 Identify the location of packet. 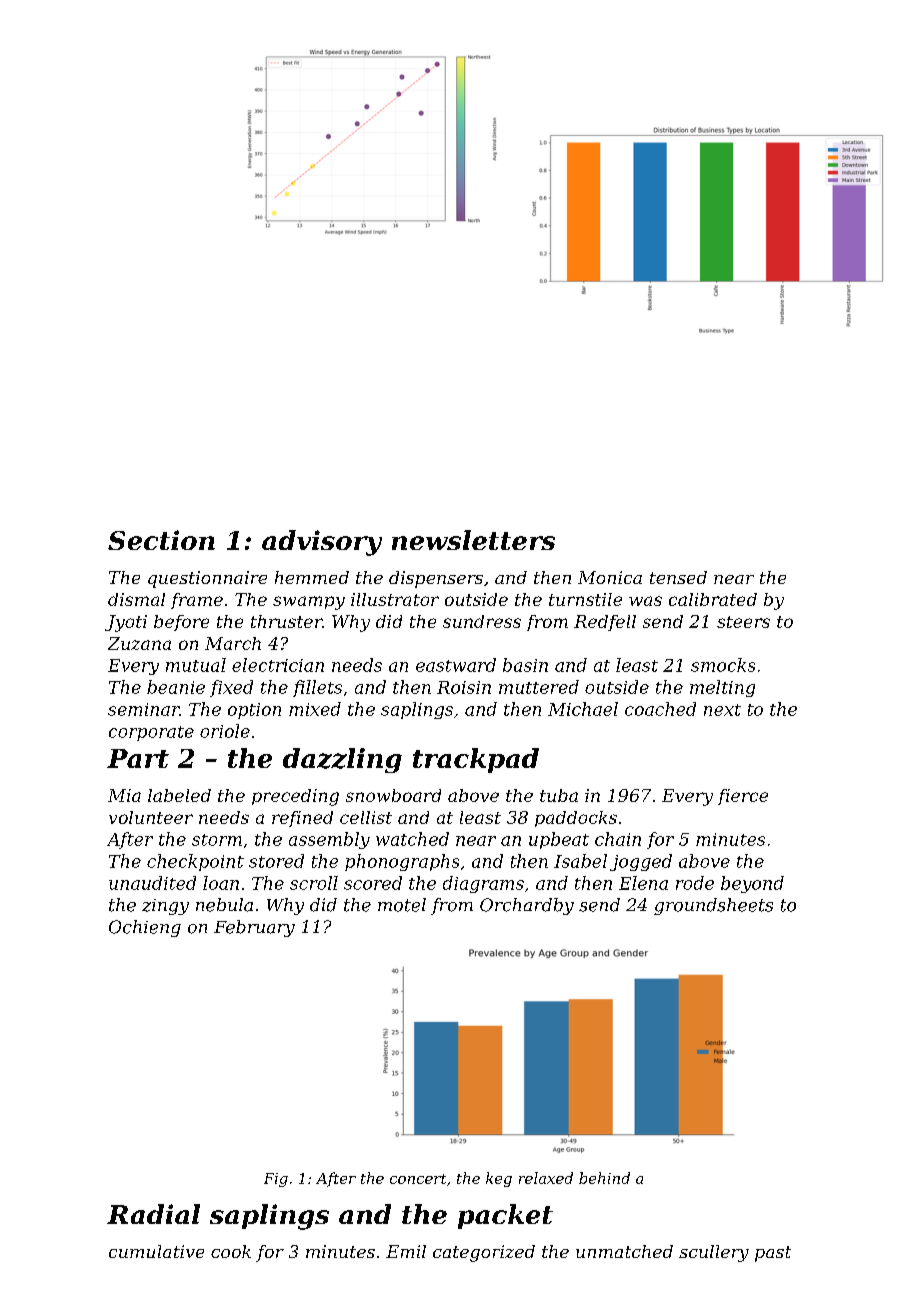
(505, 1216).
